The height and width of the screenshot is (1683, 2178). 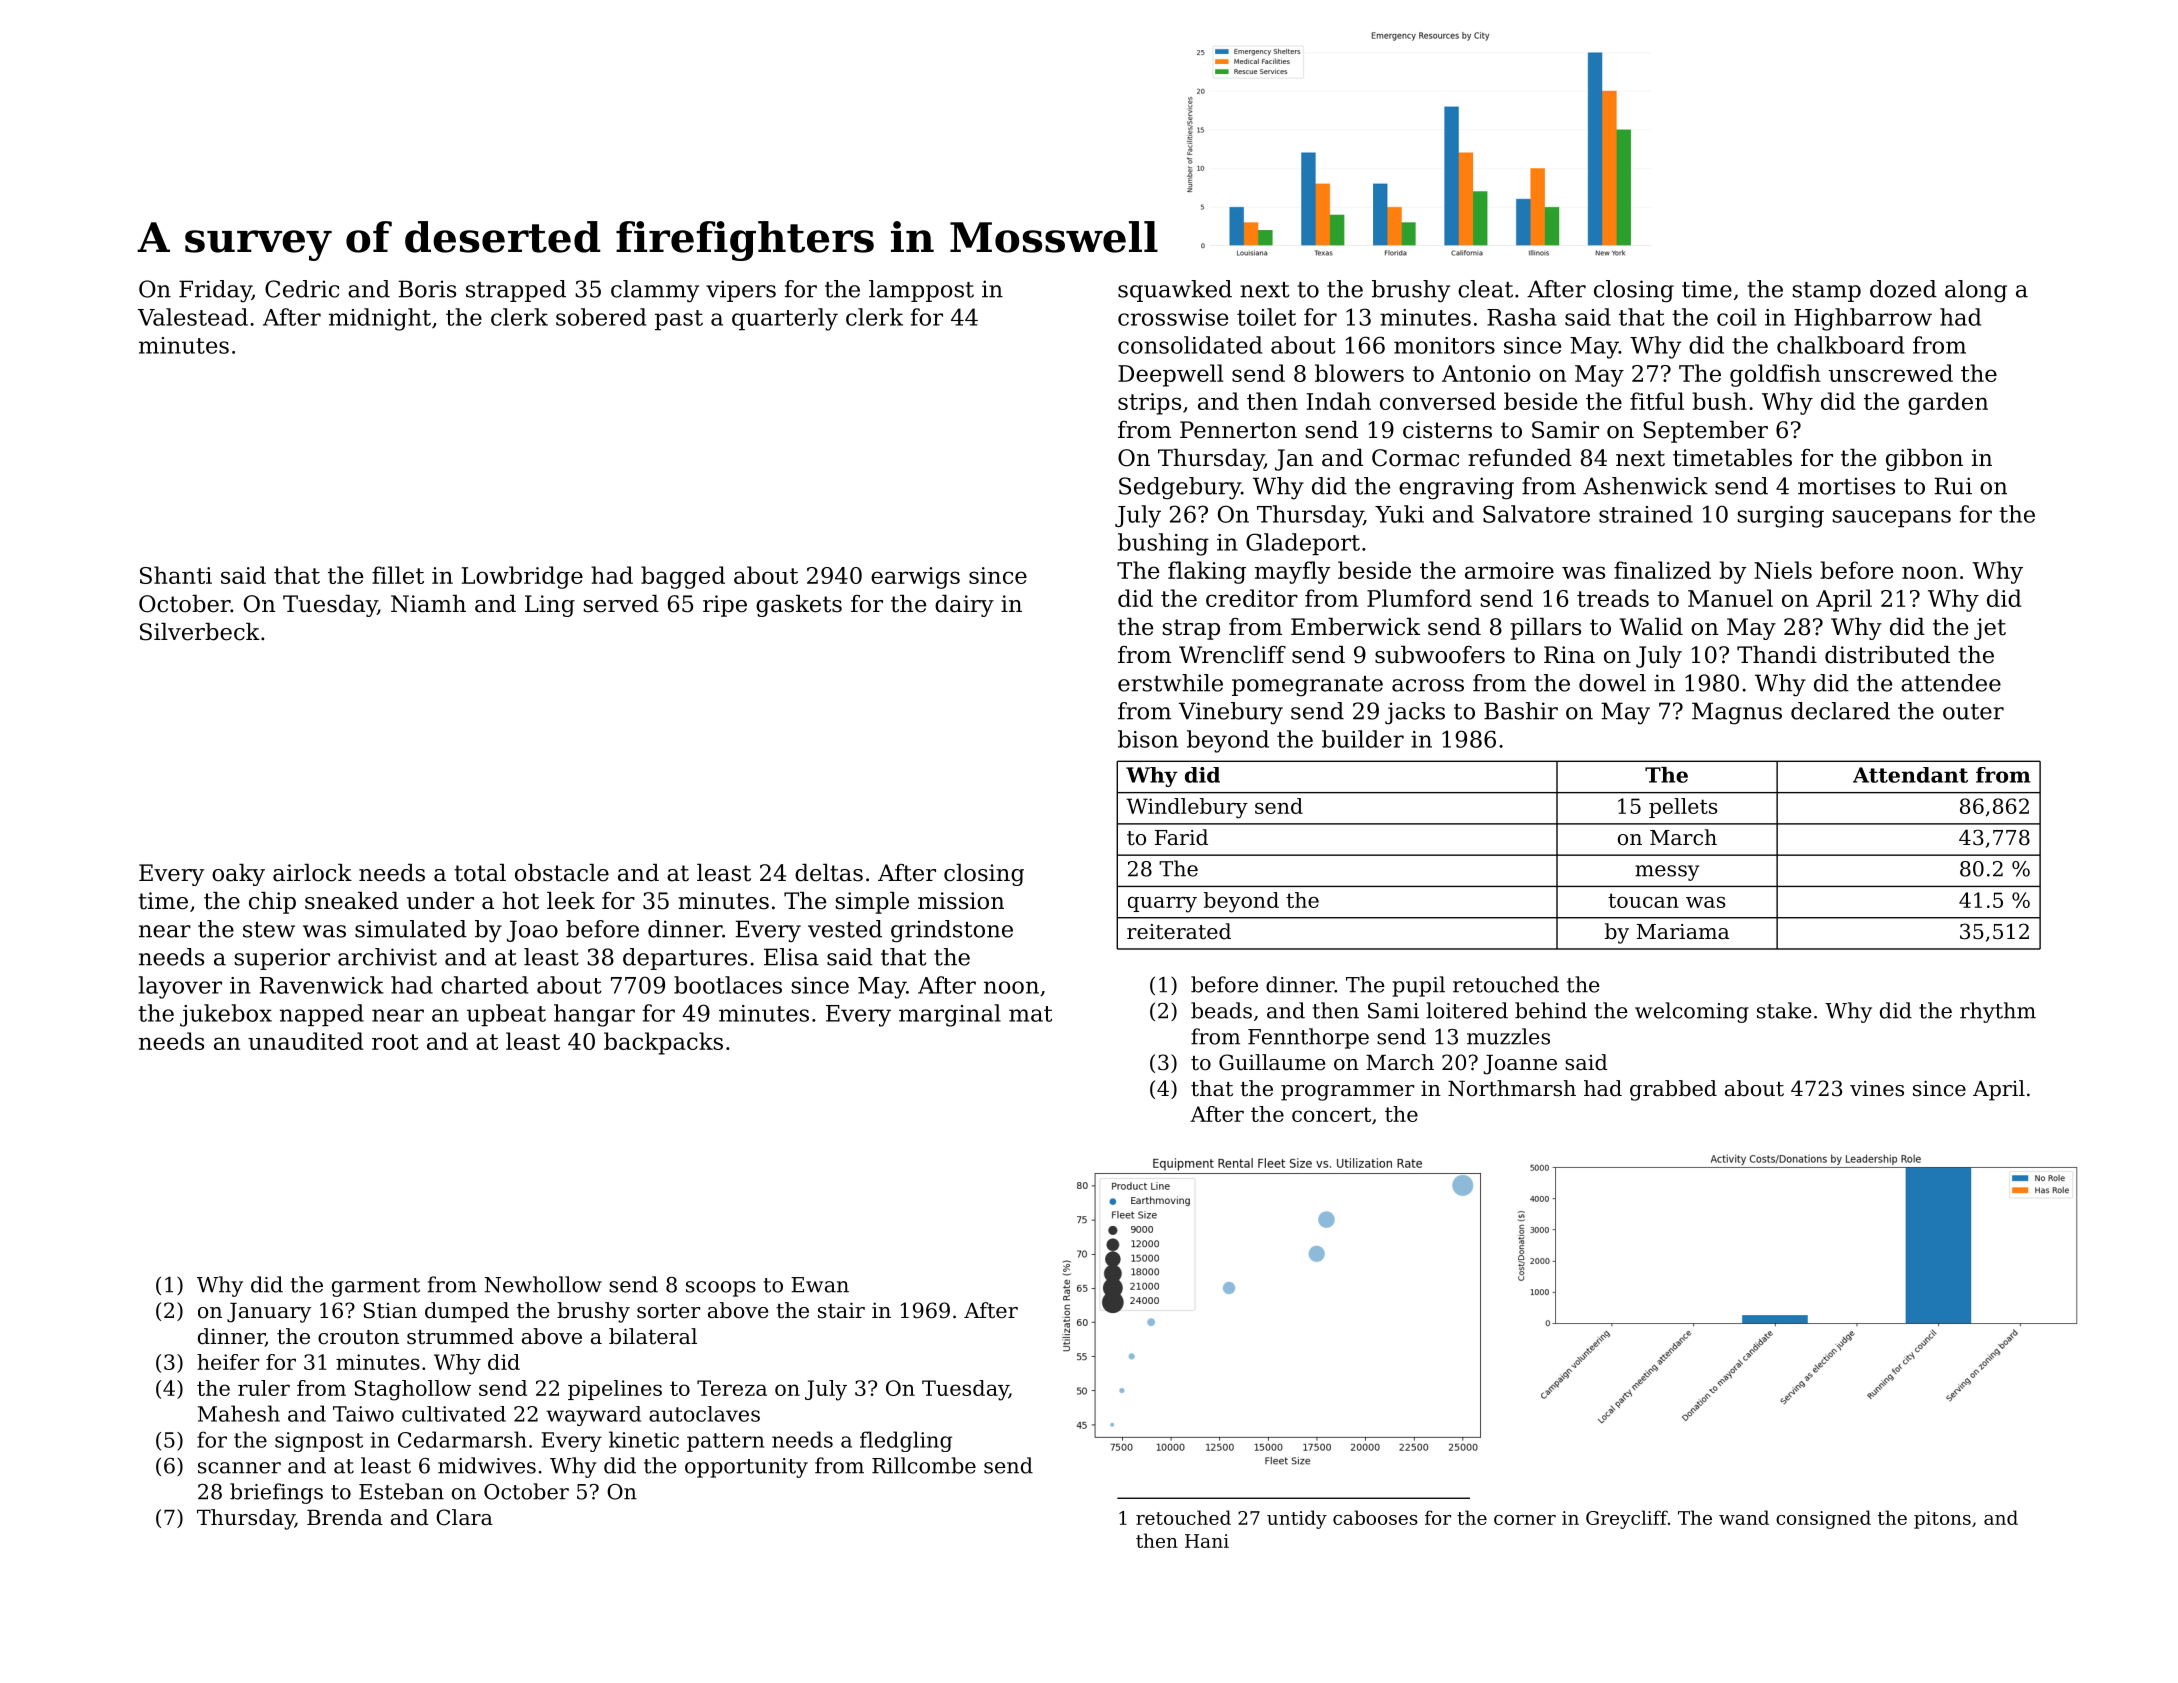 I want to click on flaking, so click(x=1207, y=572).
